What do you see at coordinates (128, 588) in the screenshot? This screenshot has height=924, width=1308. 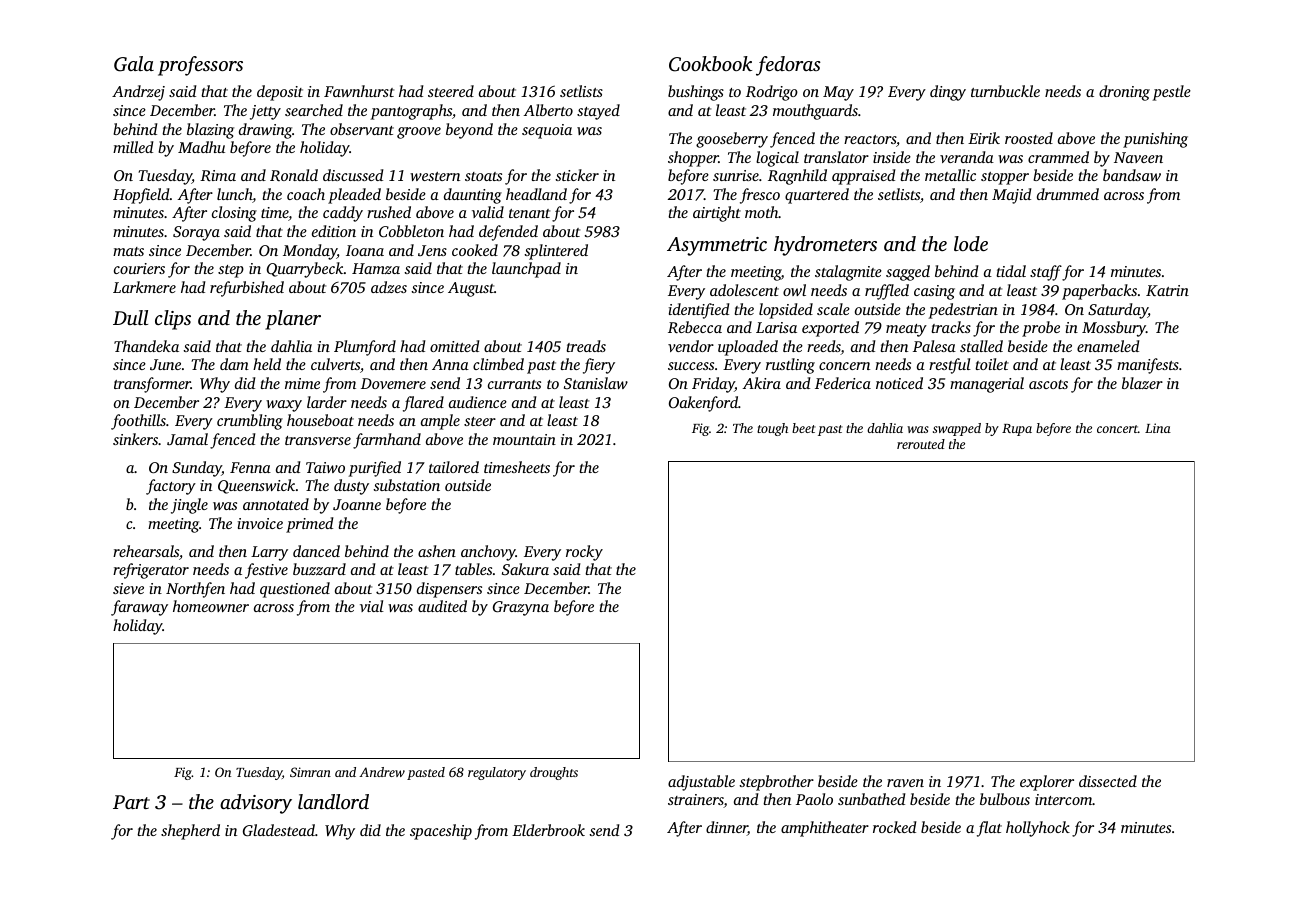 I see `sieve` at bounding box center [128, 588].
